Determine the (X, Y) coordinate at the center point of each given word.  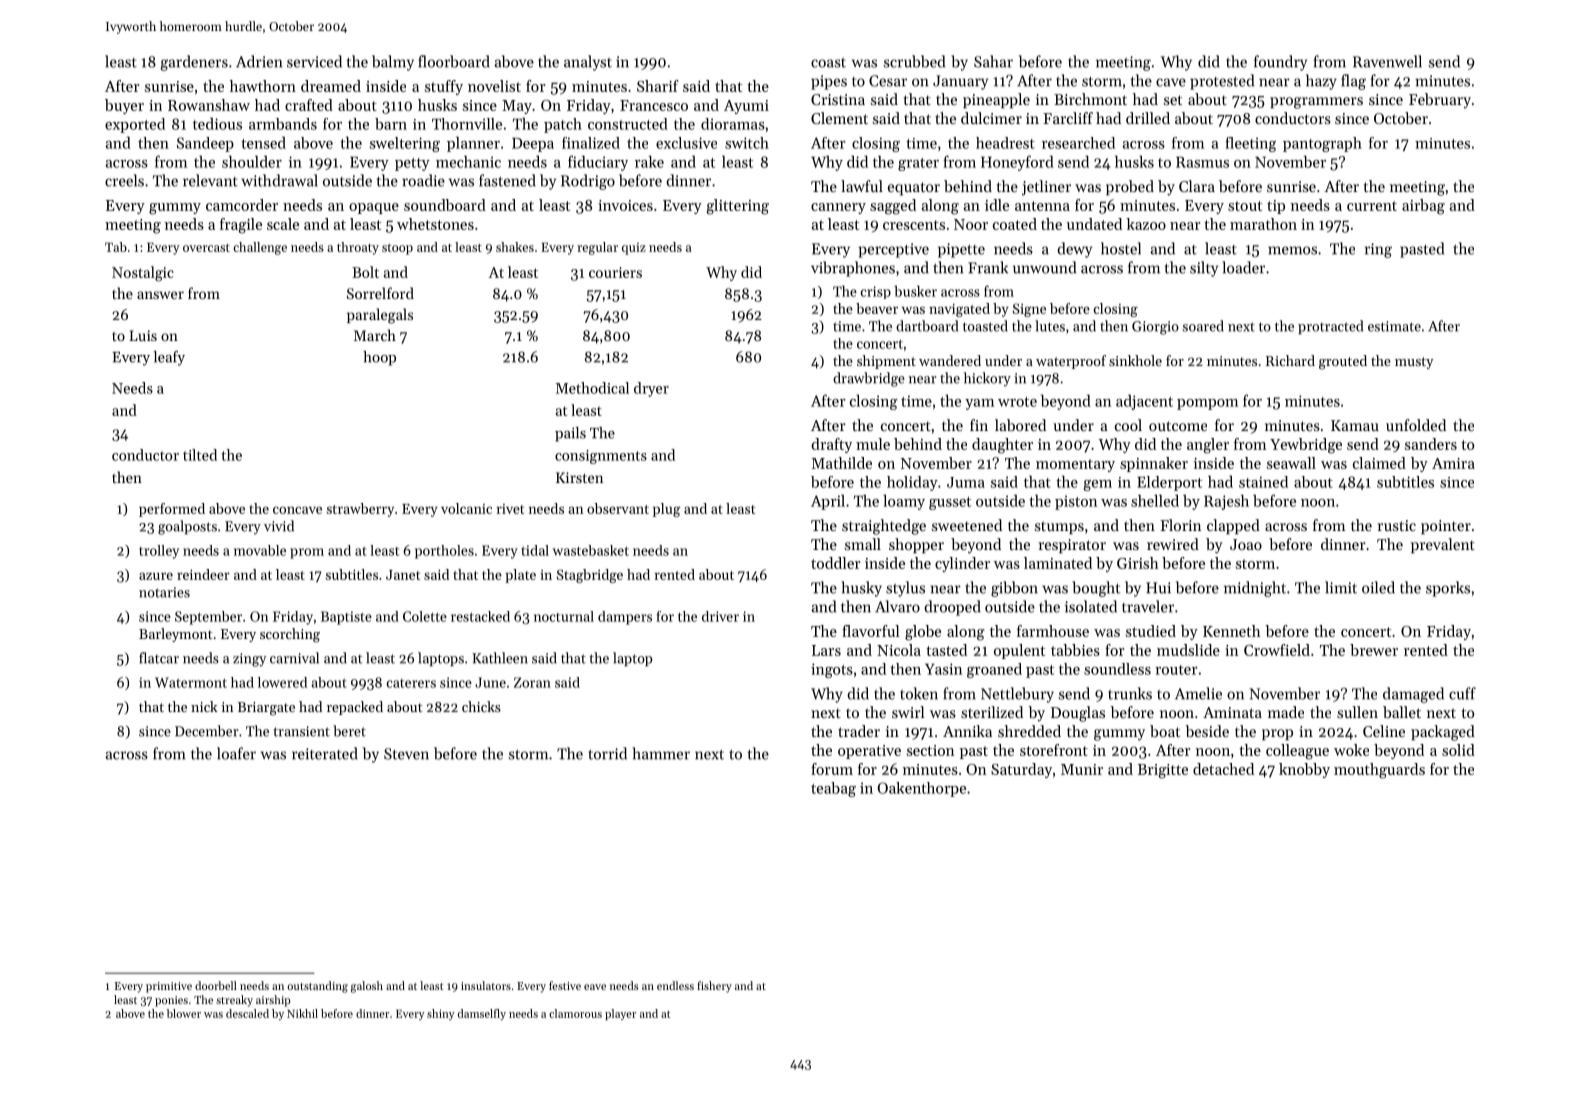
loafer (236, 753)
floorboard (454, 61)
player (620, 1014)
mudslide (1188, 650)
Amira (1453, 463)
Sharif (658, 86)
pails (570, 434)
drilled (1148, 118)
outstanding (317, 987)
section (931, 750)
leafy (169, 358)
